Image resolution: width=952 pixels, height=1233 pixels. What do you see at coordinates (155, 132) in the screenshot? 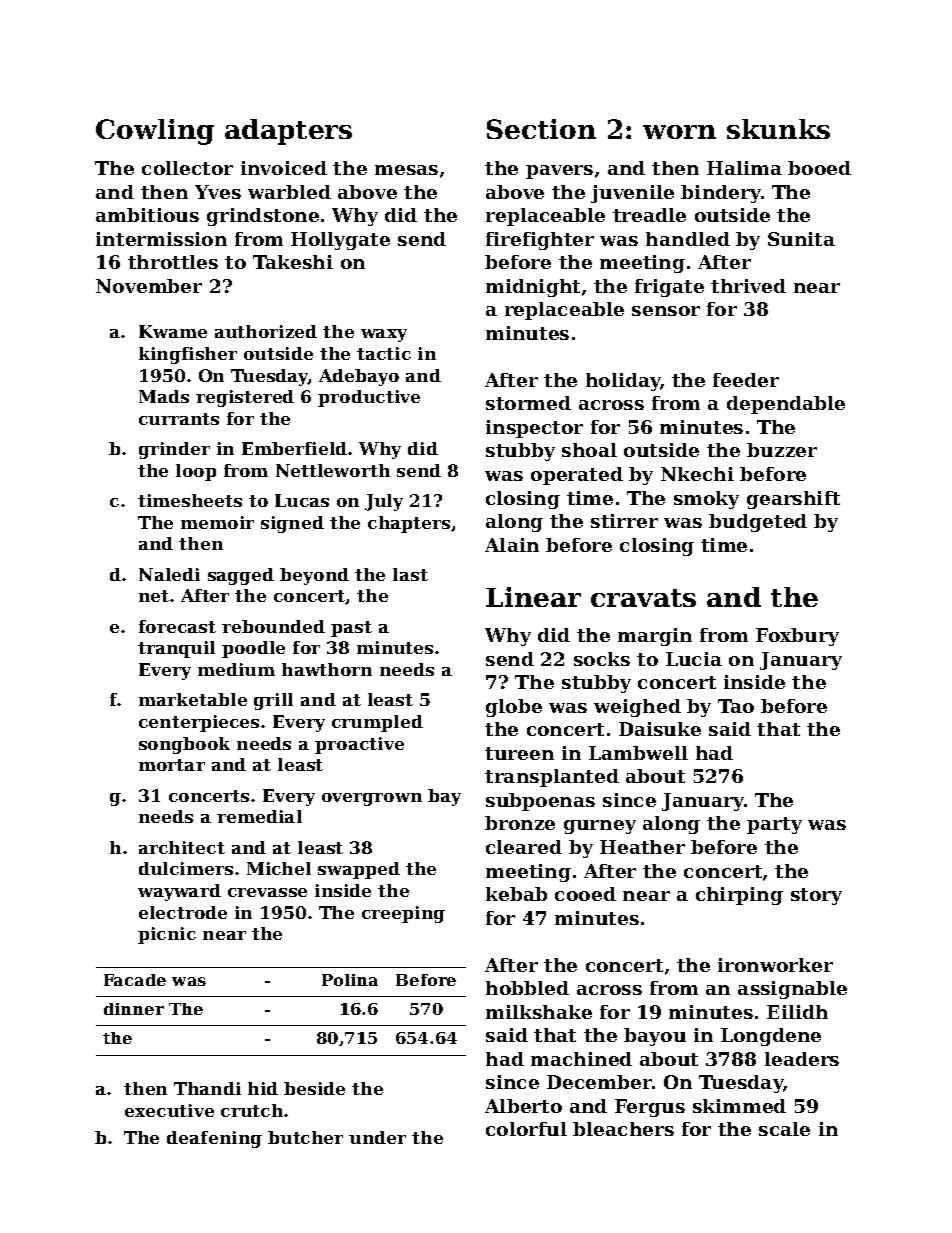
I see `Cowling` at bounding box center [155, 132].
